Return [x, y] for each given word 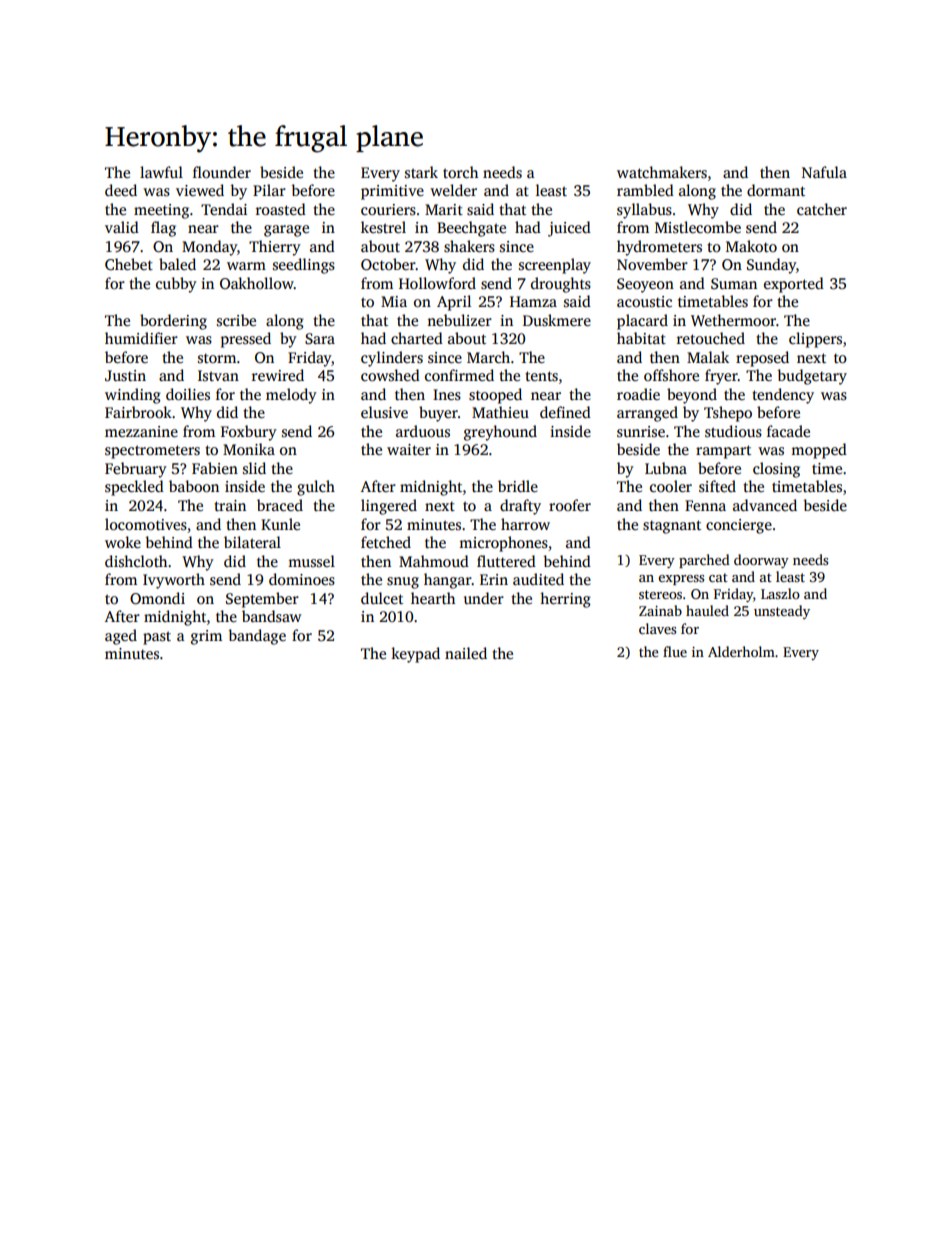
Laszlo [780, 593]
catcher [822, 209]
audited [538, 579]
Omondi [157, 598]
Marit [444, 209]
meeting [161, 211]
